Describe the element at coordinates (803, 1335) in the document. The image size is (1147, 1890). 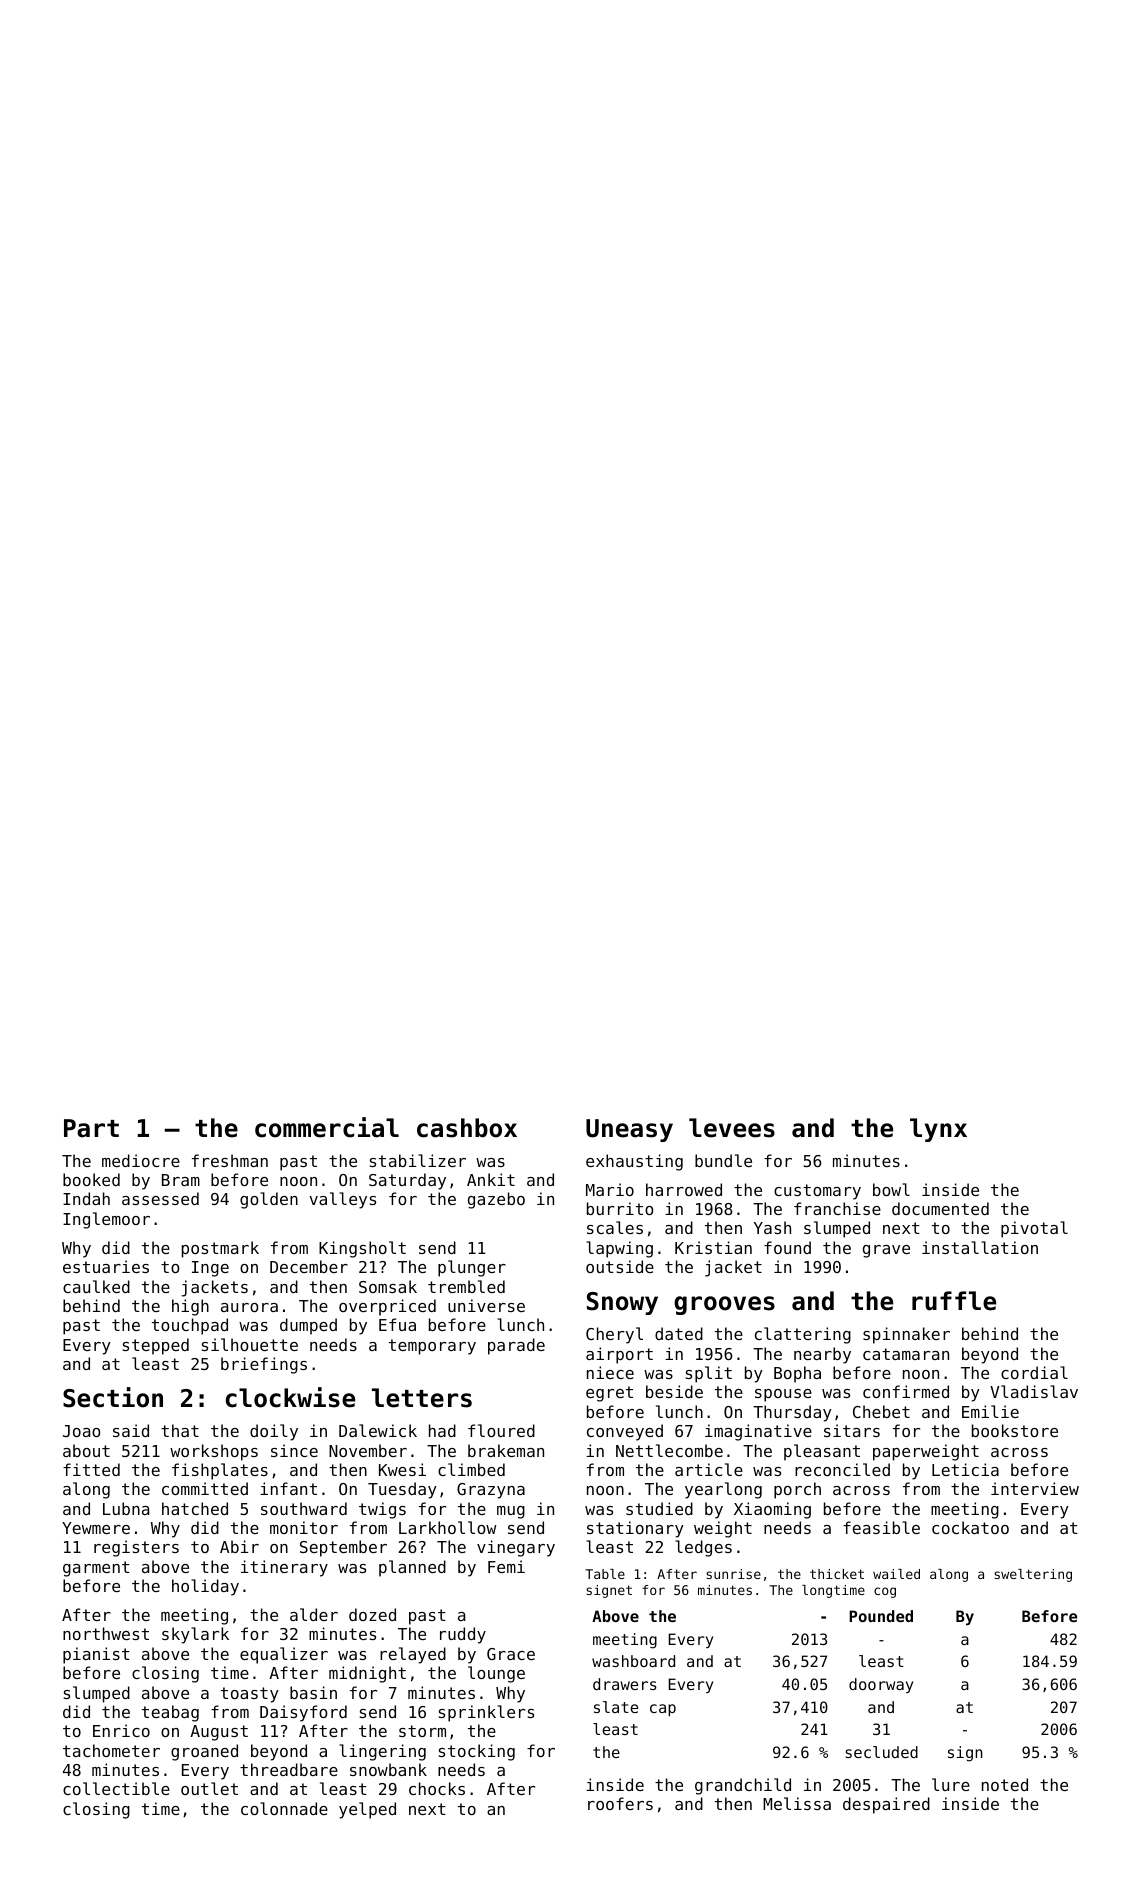
I see `clattering` at that location.
